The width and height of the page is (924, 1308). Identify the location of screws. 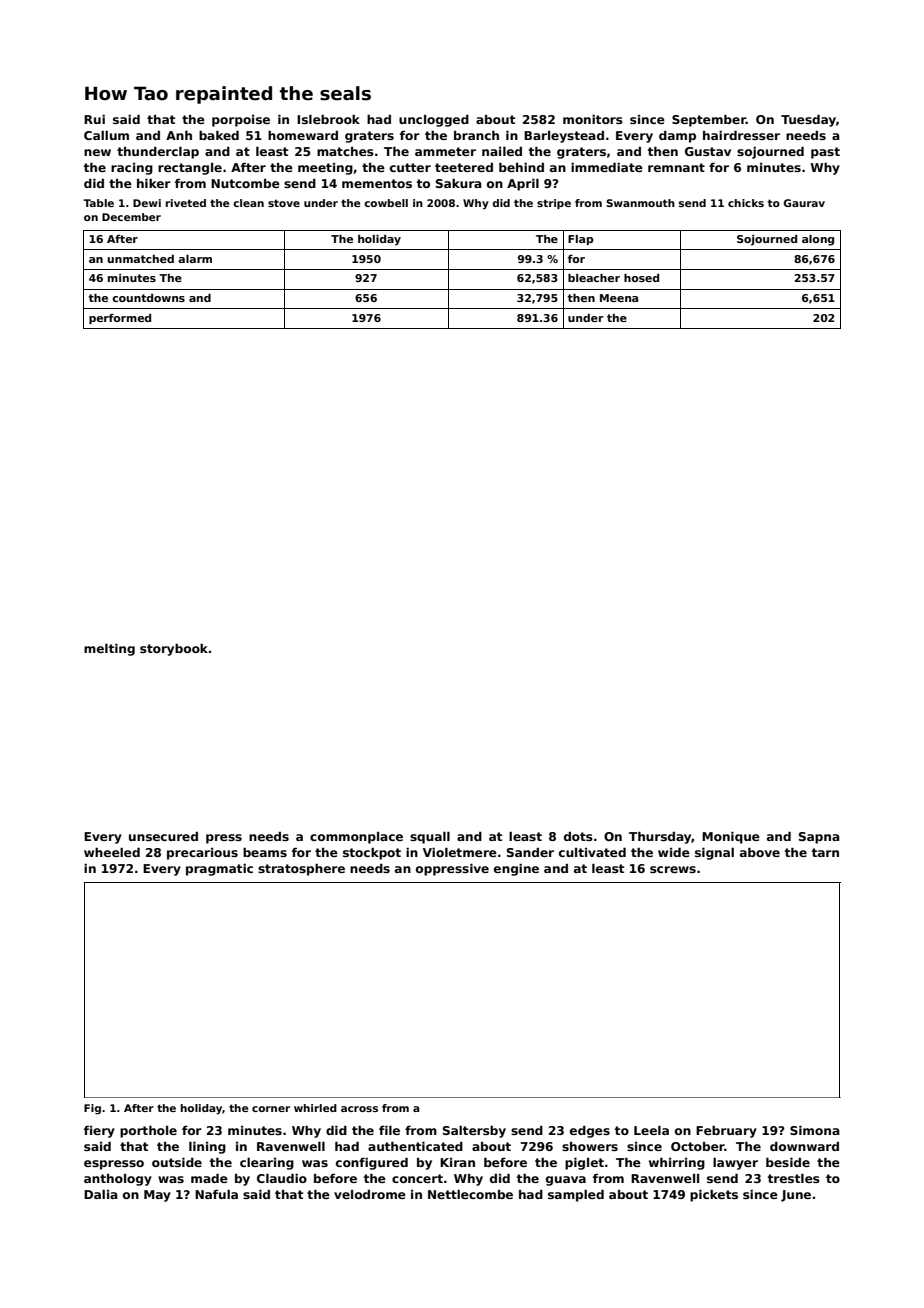
(673, 869).
